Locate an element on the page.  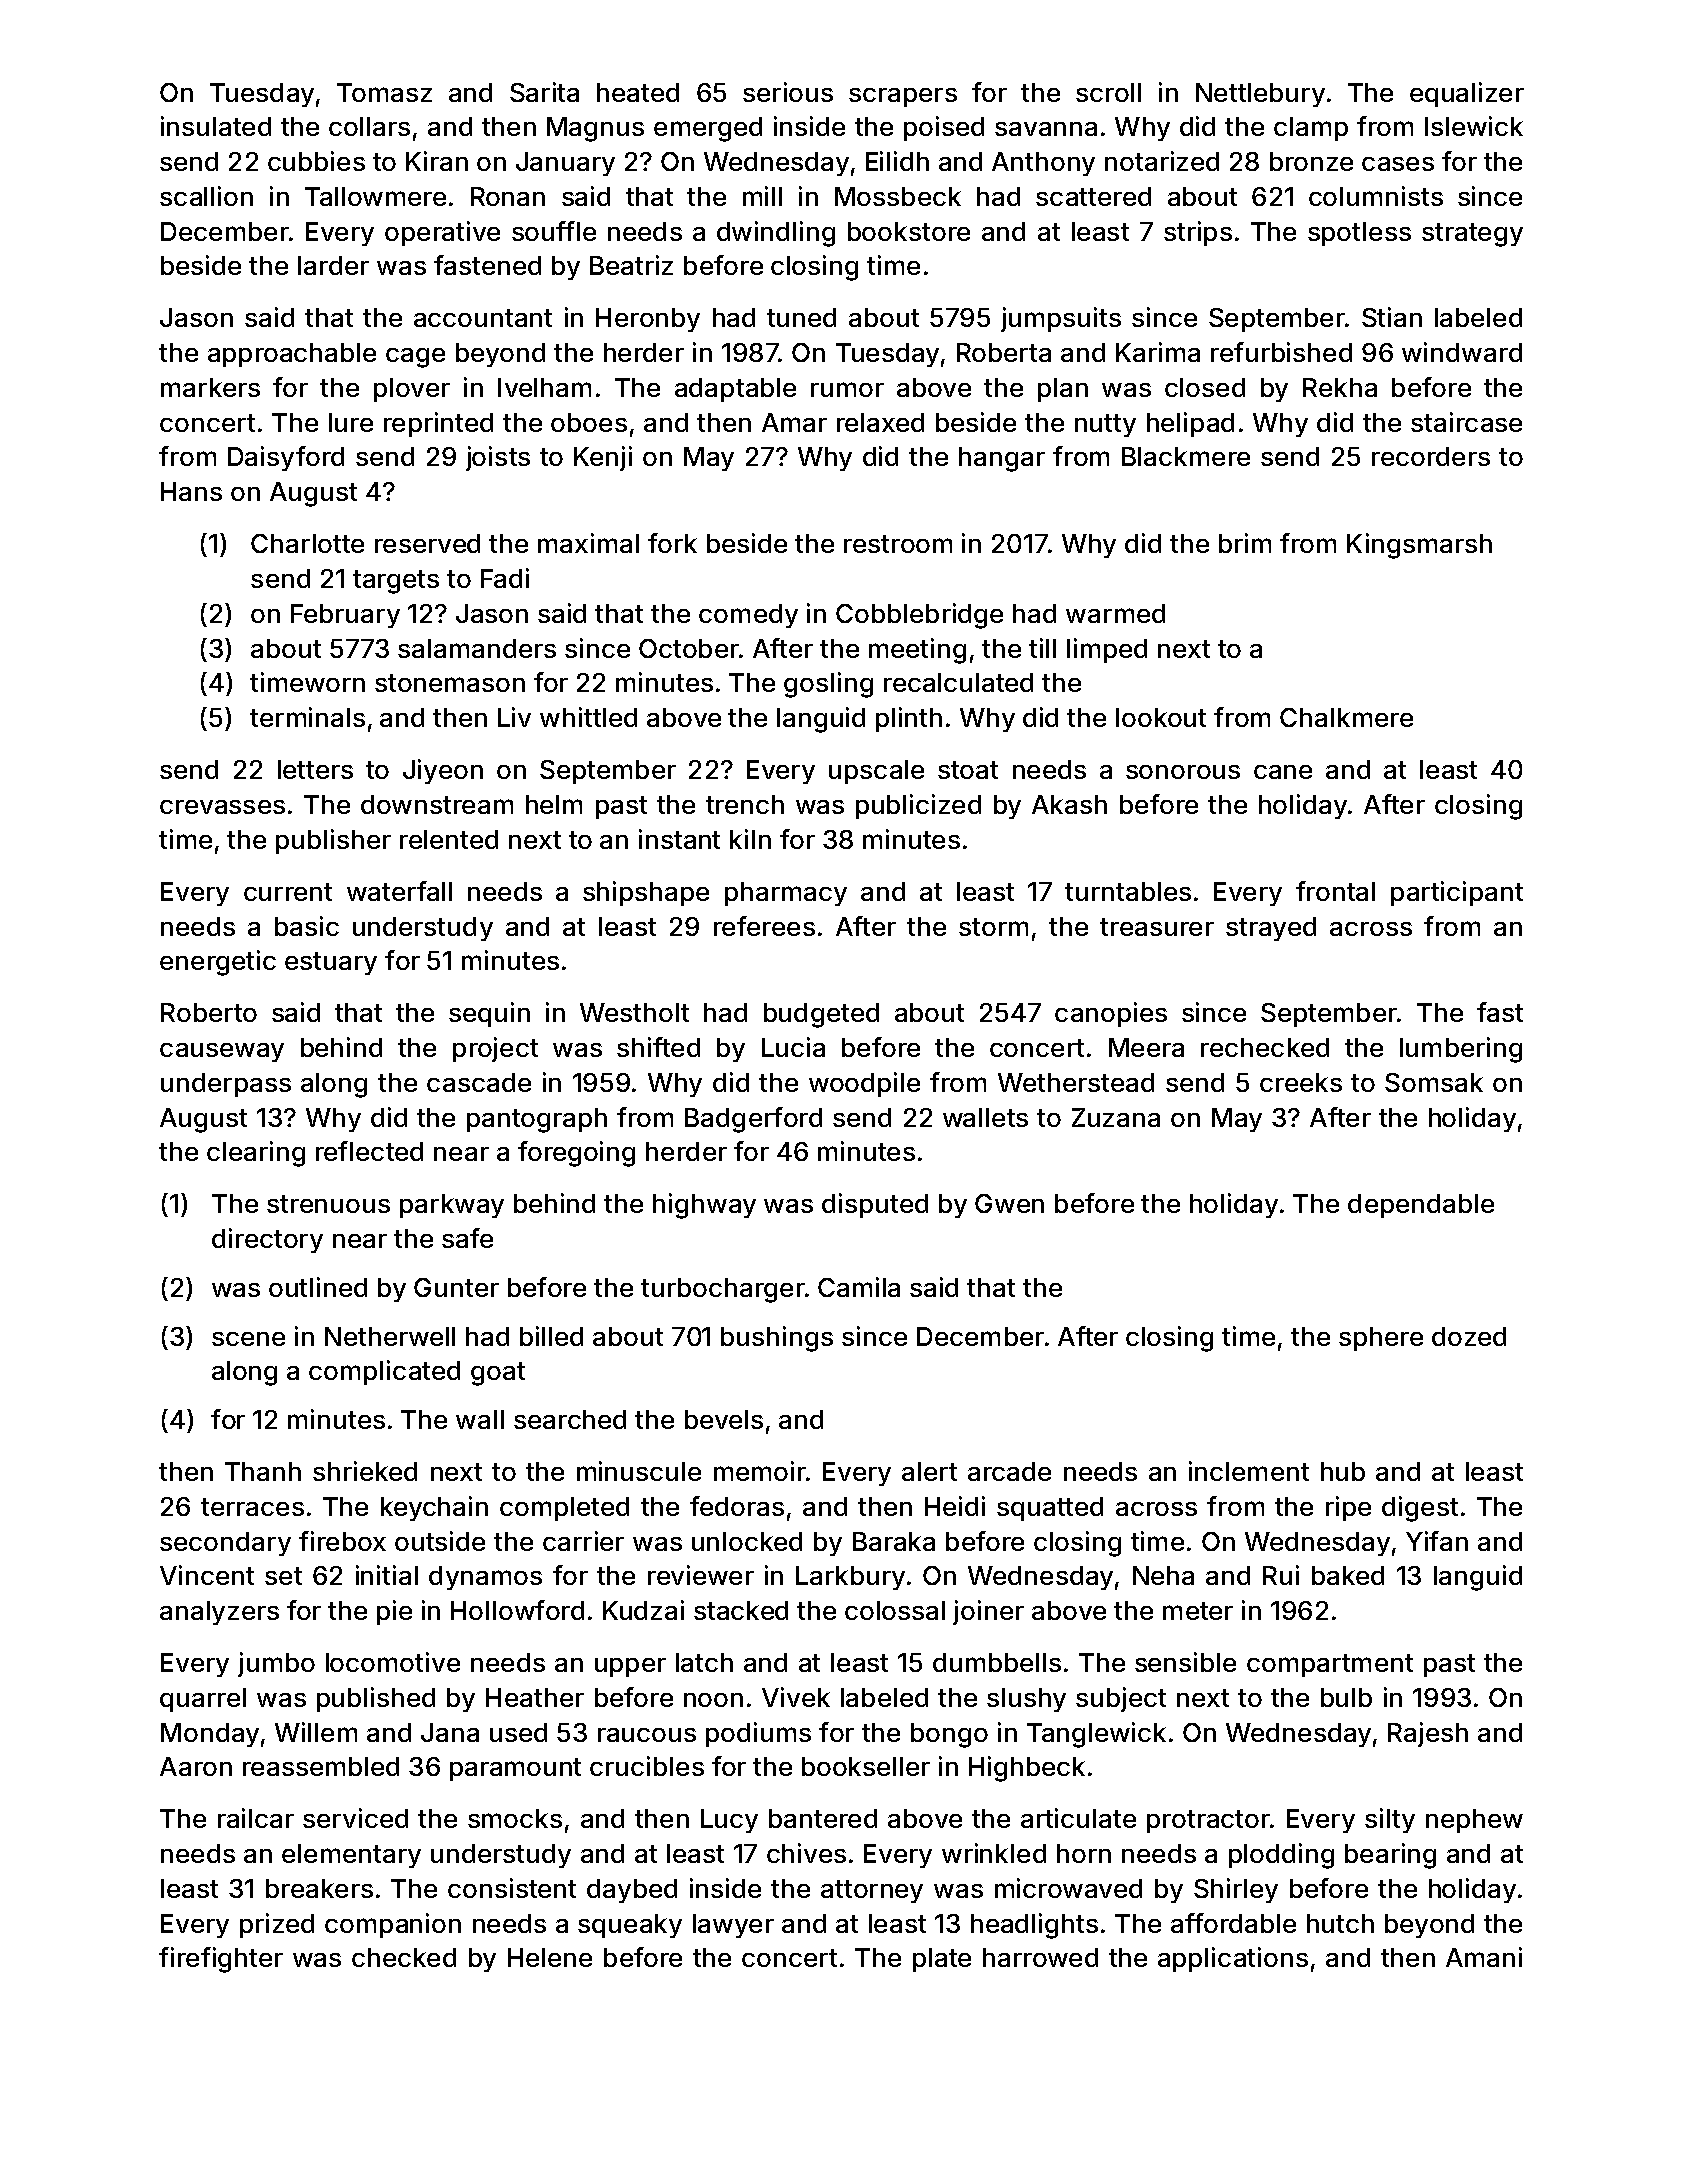
plate is located at coordinates (942, 1960).
